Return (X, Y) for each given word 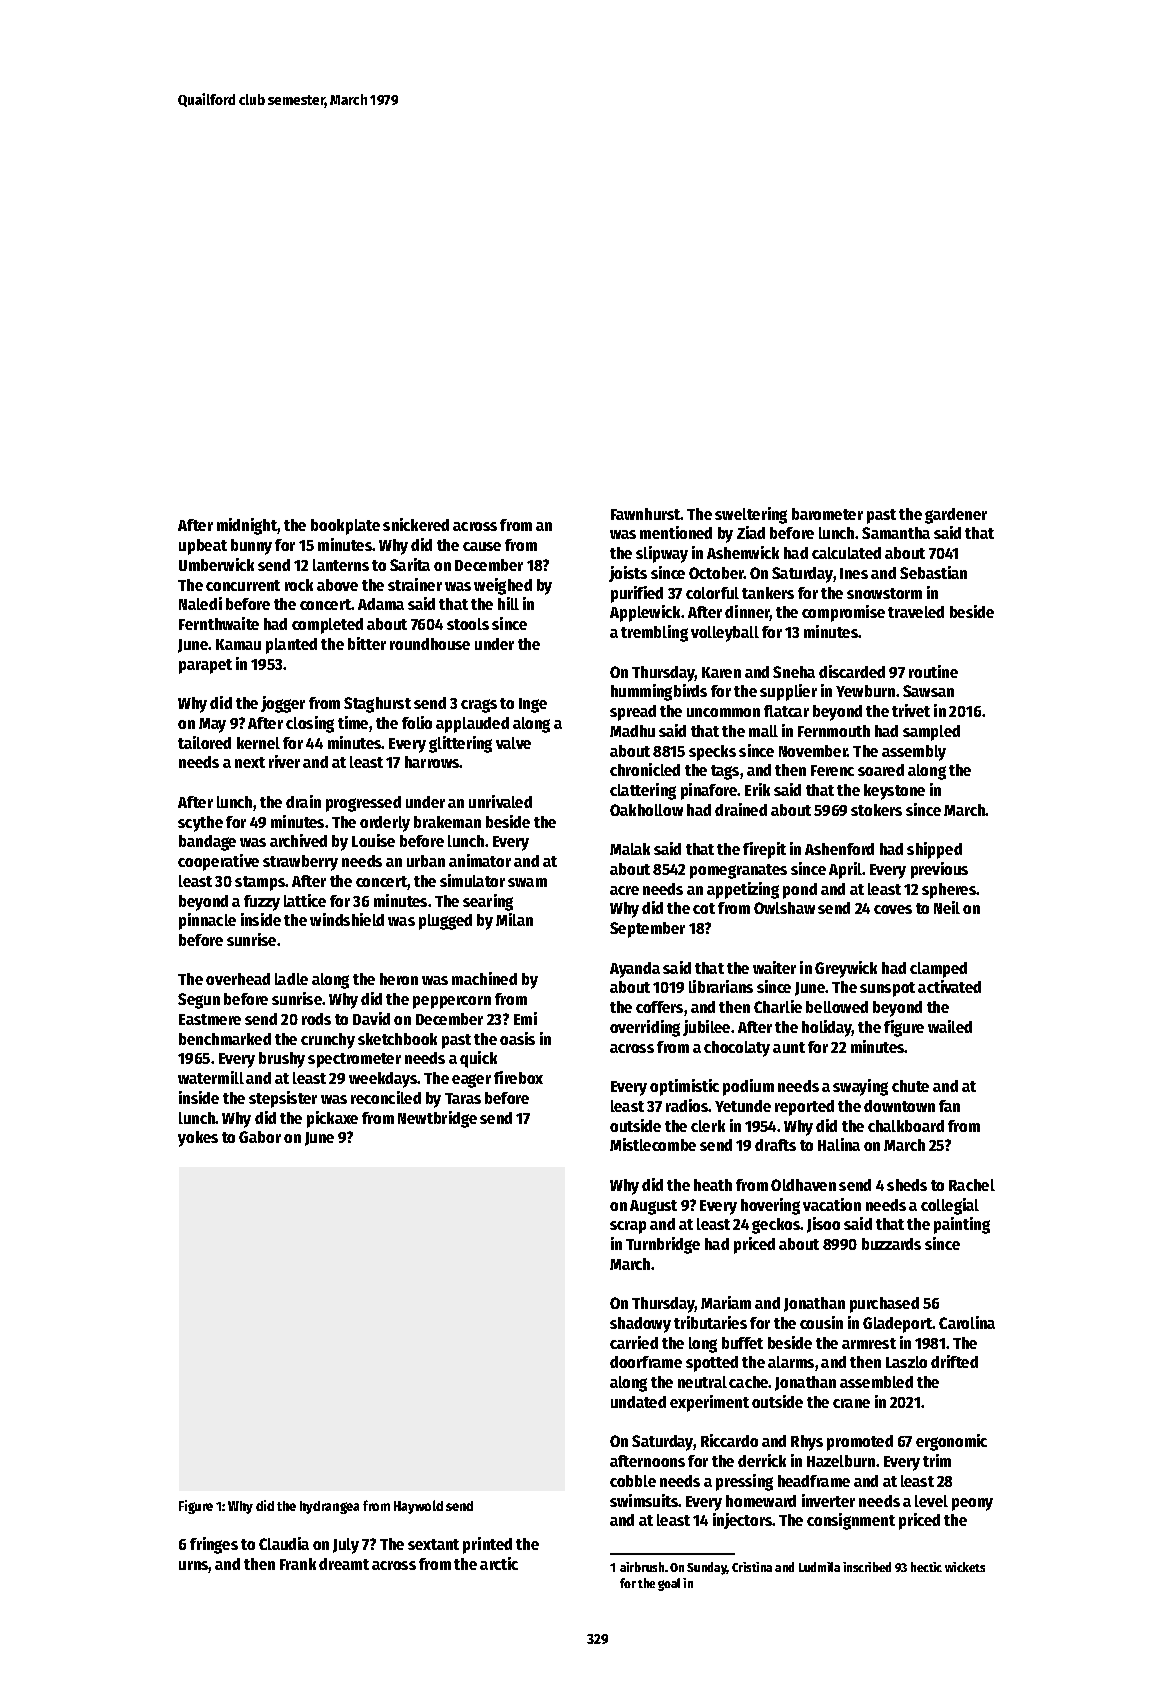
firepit (764, 850)
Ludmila (819, 1567)
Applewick (645, 613)
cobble (633, 1481)
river (284, 761)
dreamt (344, 1564)
